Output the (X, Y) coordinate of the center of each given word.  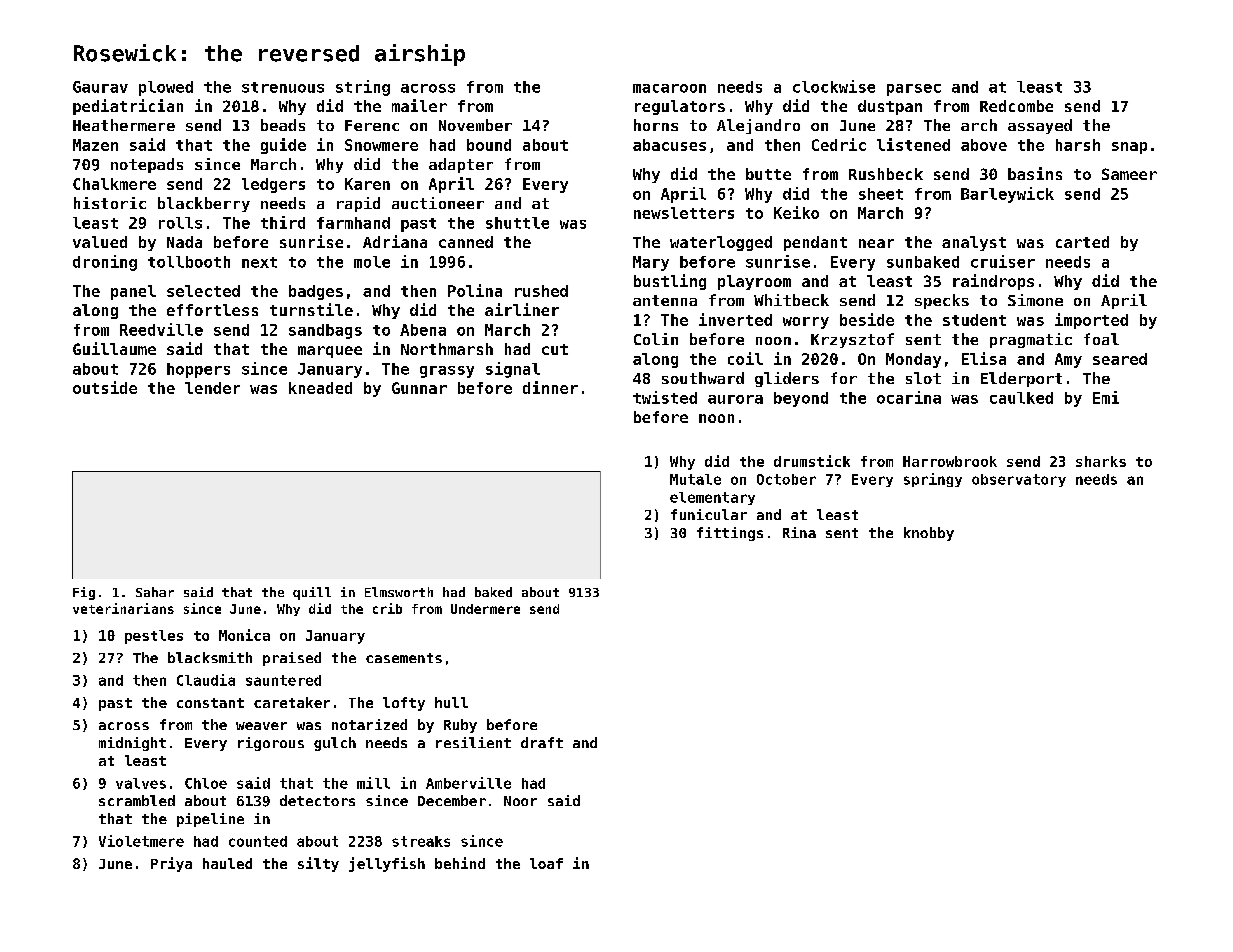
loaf (546, 863)
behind (460, 863)
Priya (171, 864)
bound (489, 145)
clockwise (834, 86)
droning (105, 263)
